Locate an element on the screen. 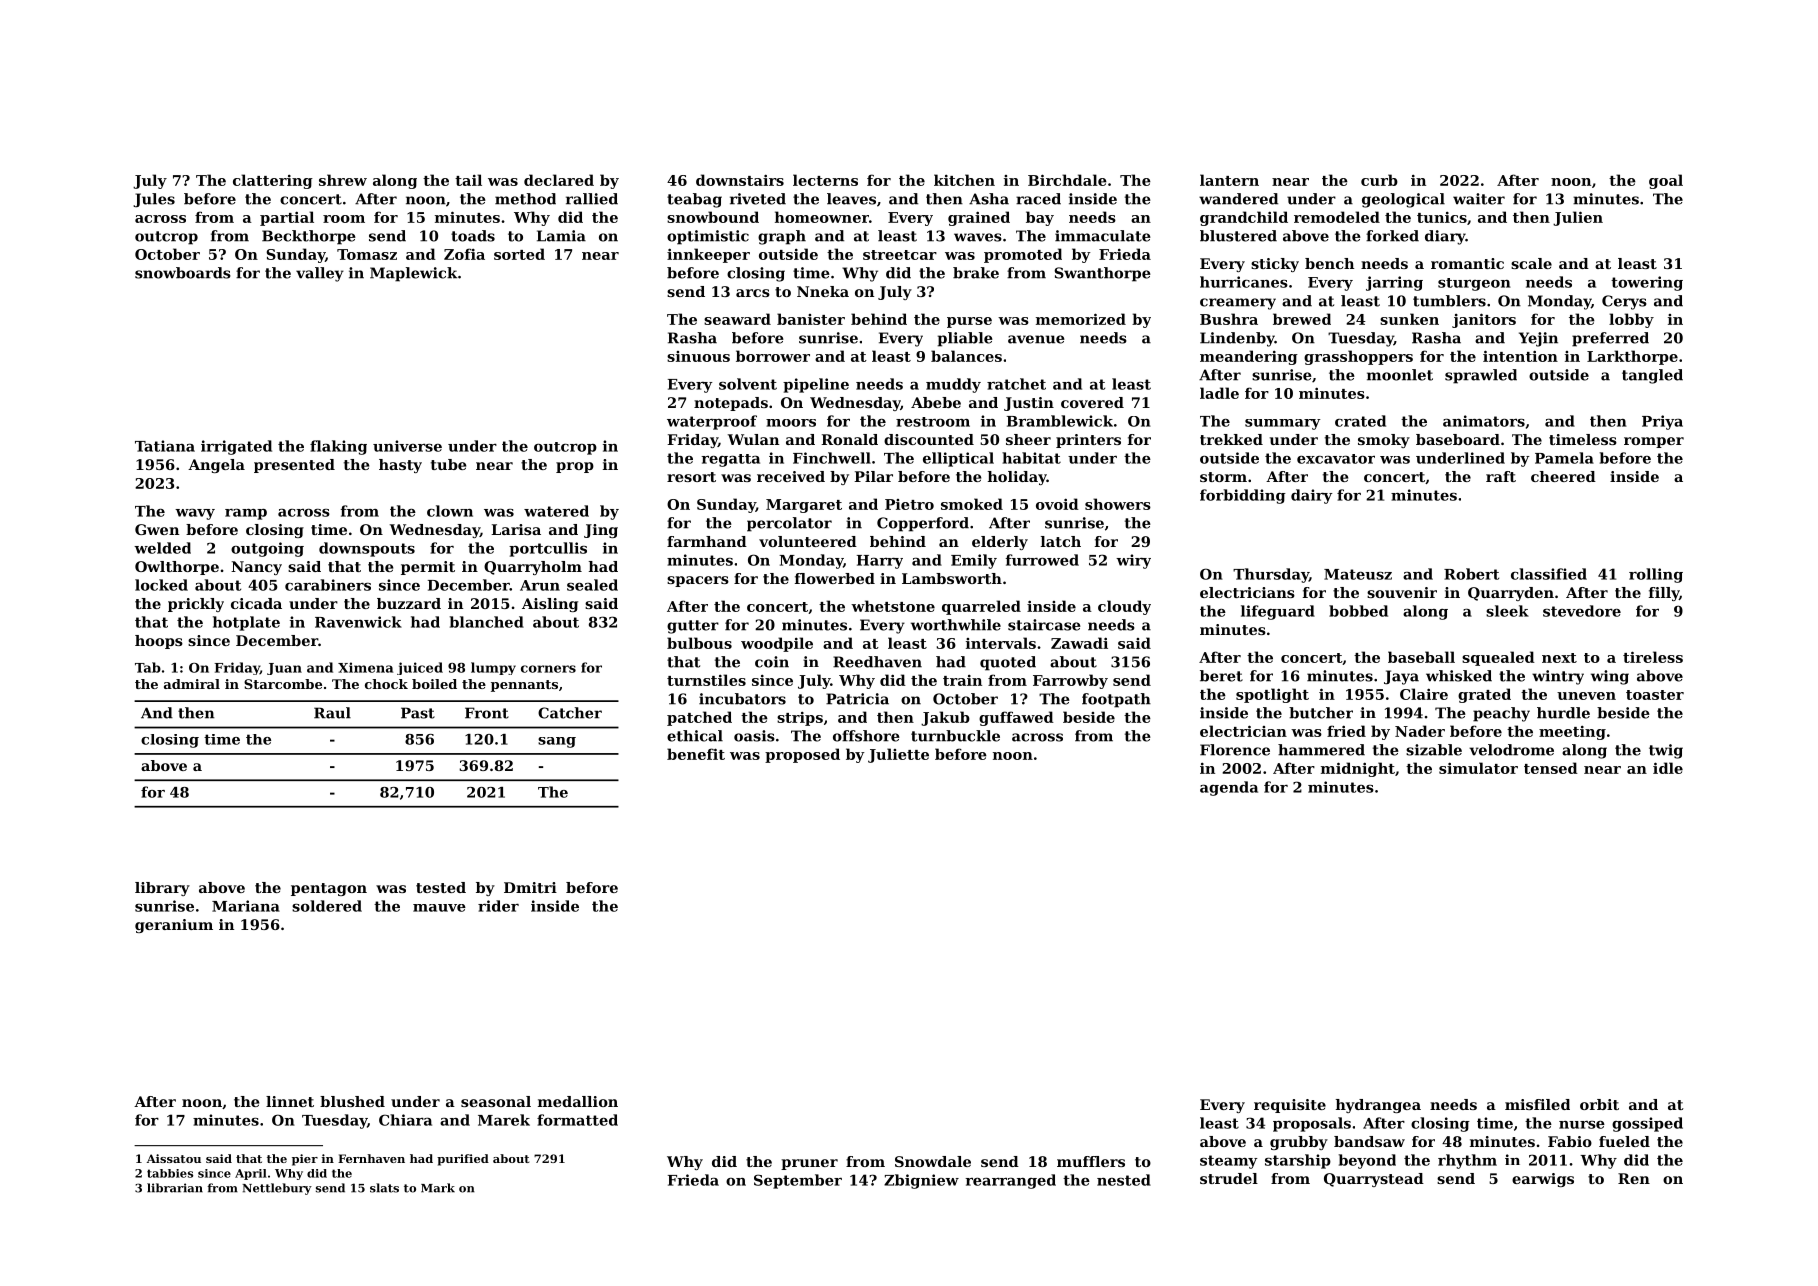  shrew is located at coordinates (343, 180).
